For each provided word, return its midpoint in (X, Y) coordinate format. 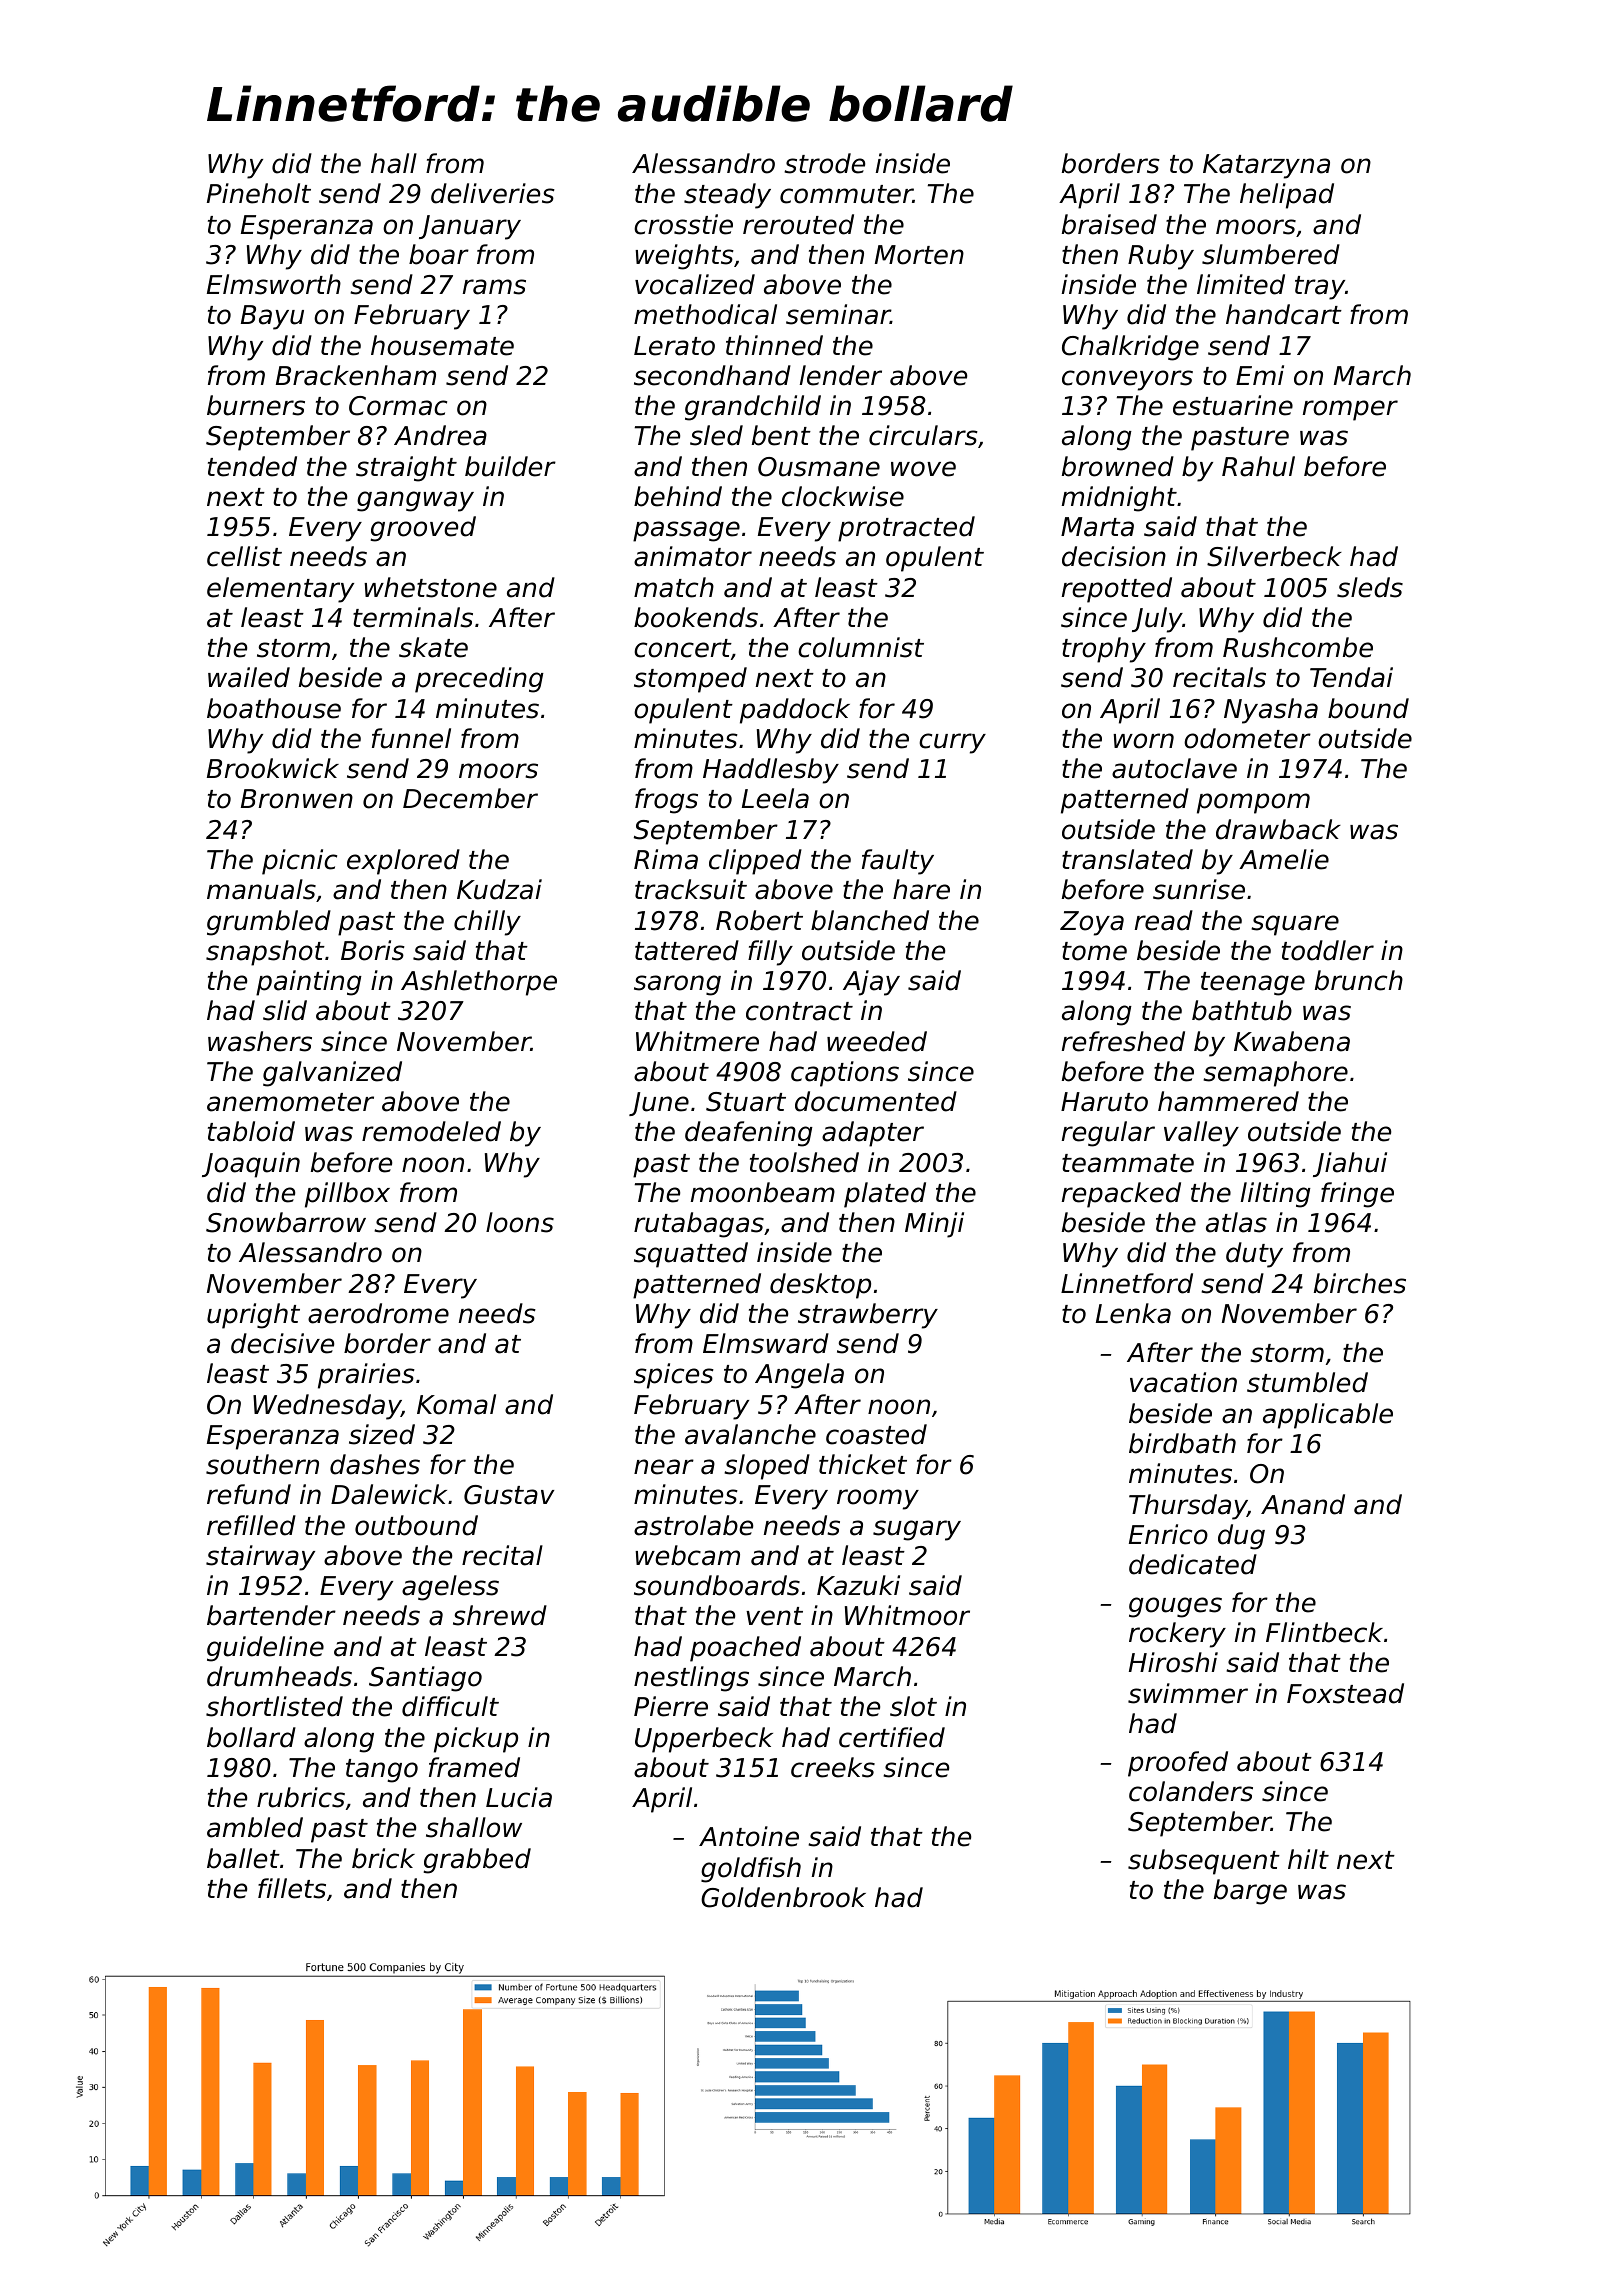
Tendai (1351, 677)
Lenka (1133, 1313)
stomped (690, 680)
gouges (1175, 1607)
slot (913, 1706)
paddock (795, 711)
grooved (423, 529)
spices (674, 1376)
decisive (282, 1343)
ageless (450, 1588)
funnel (411, 738)
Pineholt (259, 193)
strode (824, 163)
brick (383, 1858)
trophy (1104, 650)
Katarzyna (1266, 166)
